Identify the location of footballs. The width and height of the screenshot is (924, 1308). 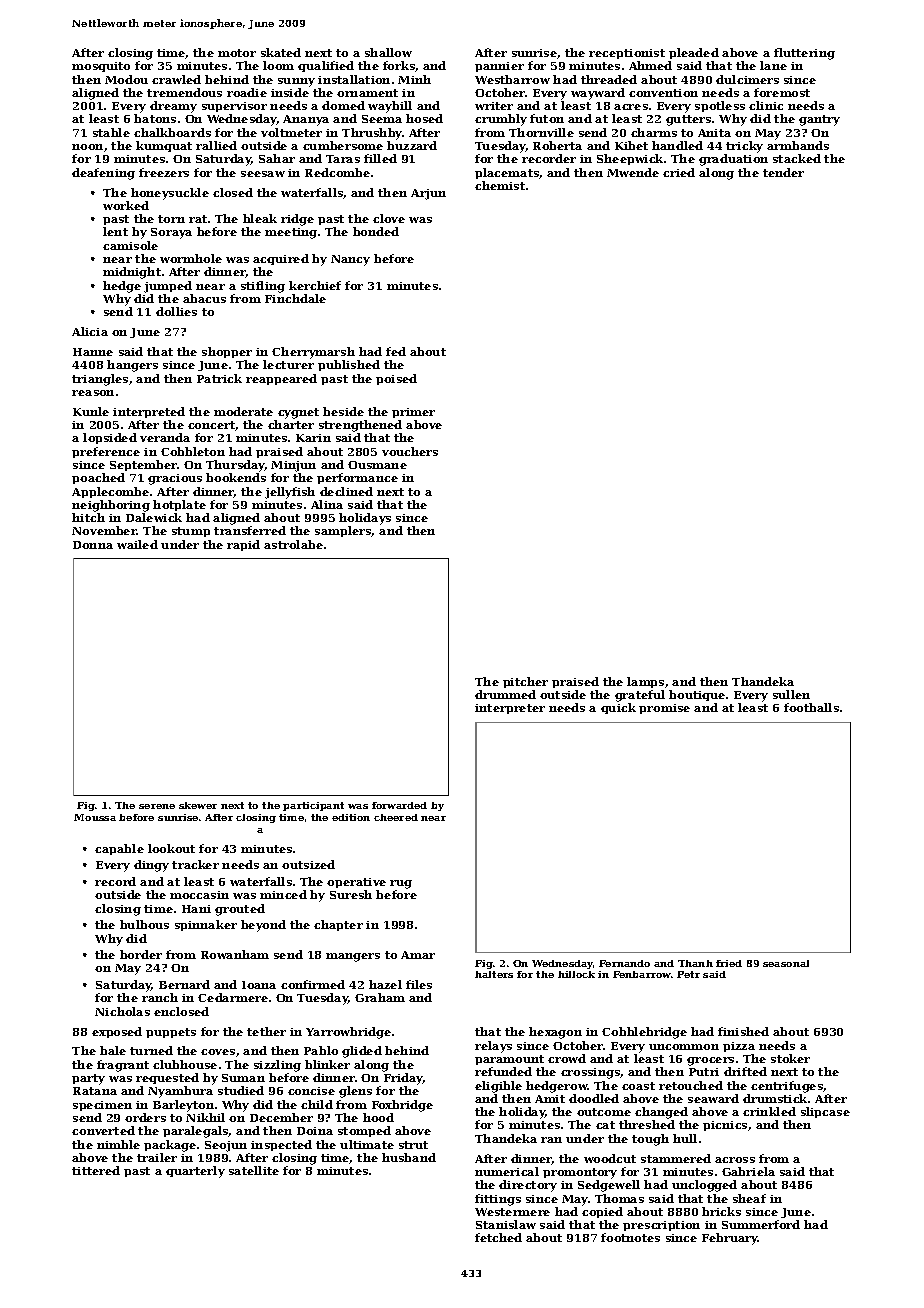
(811, 707).
